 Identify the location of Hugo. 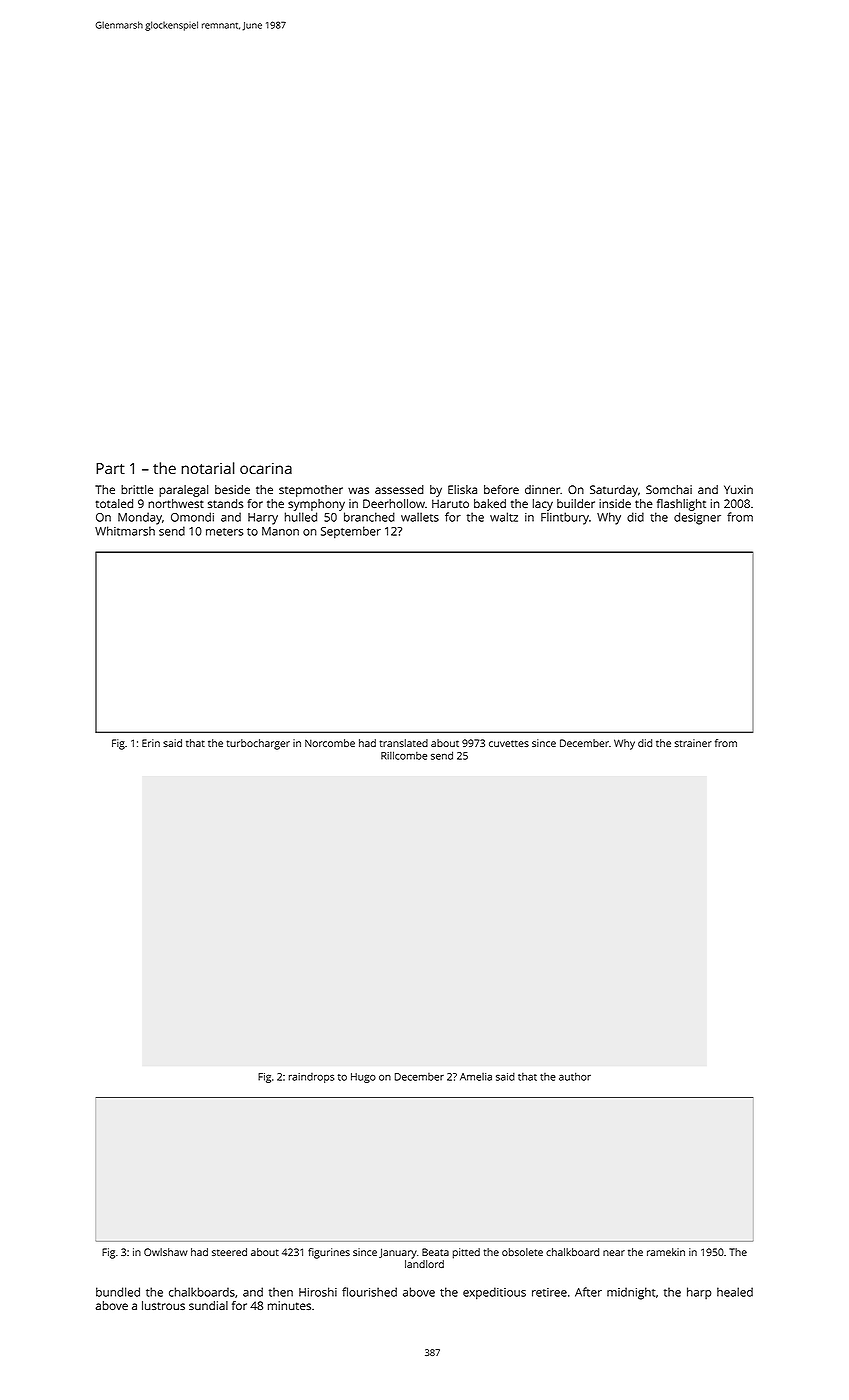
(363, 1078).
